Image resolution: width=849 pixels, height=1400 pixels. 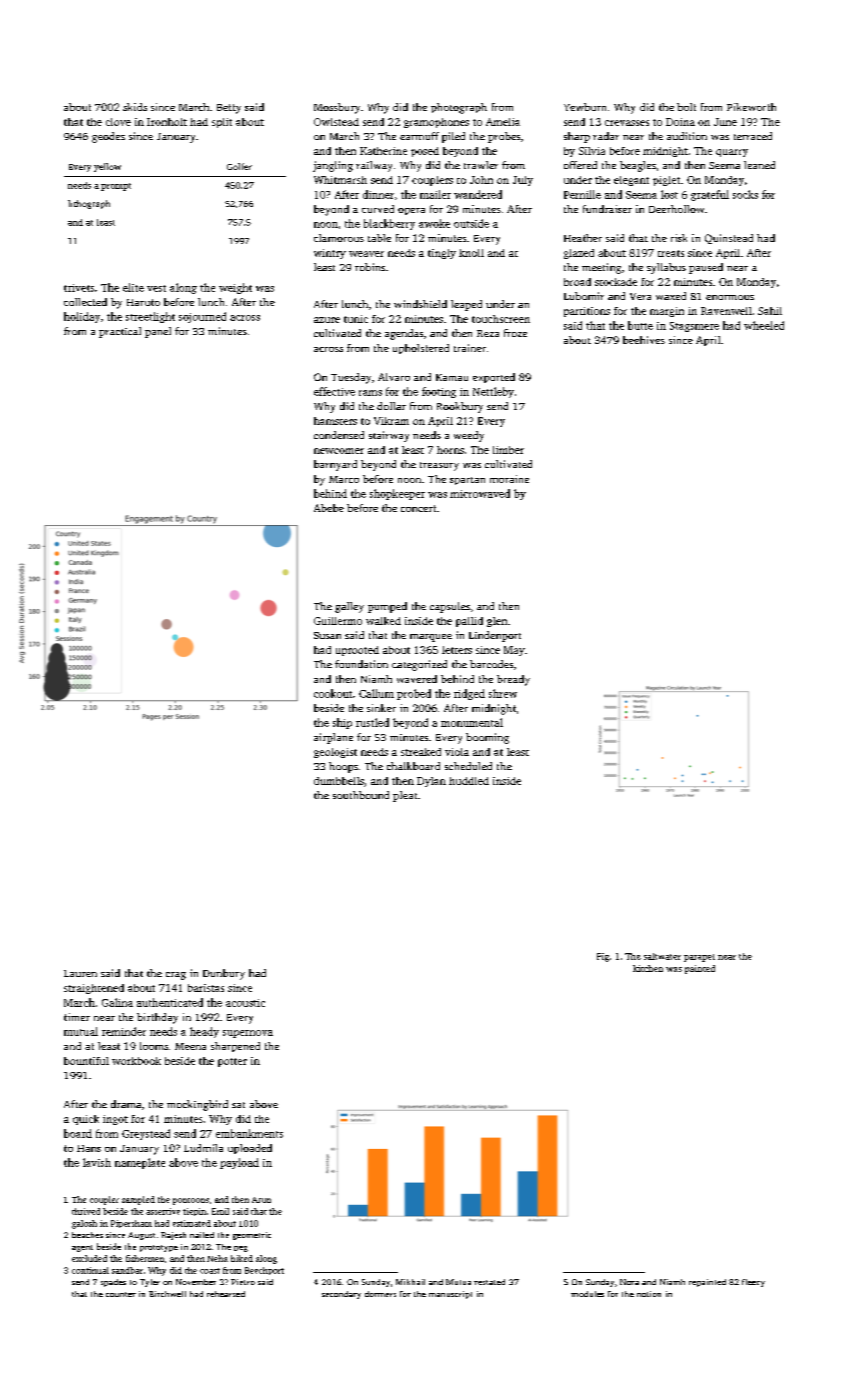 What do you see at coordinates (176, 976) in the screenshot?
I see `crag` at bounding box center [176, 976].
